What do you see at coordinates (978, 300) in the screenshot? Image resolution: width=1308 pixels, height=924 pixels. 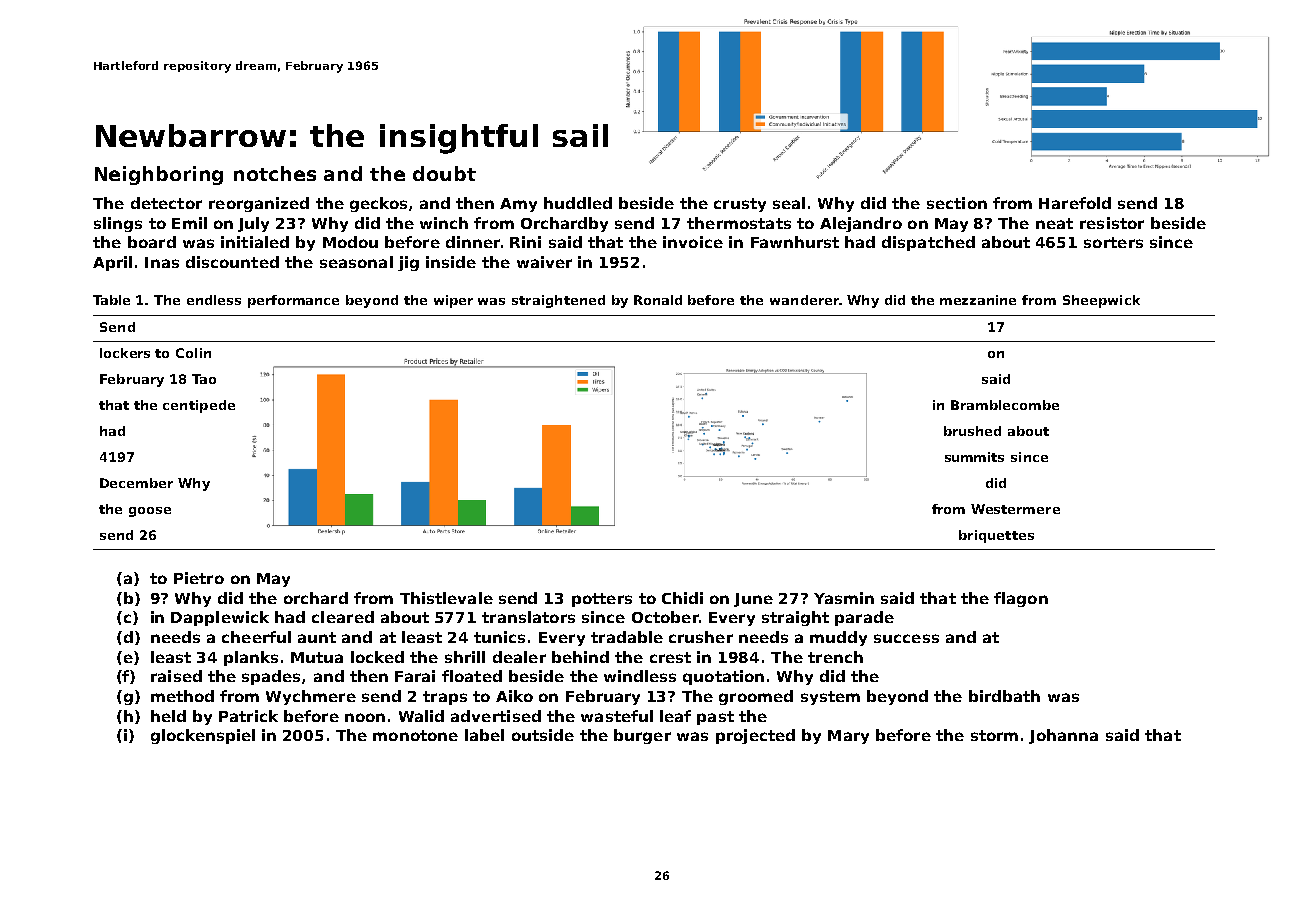 I see `mezzanine` at bounding box center [978, 300].
